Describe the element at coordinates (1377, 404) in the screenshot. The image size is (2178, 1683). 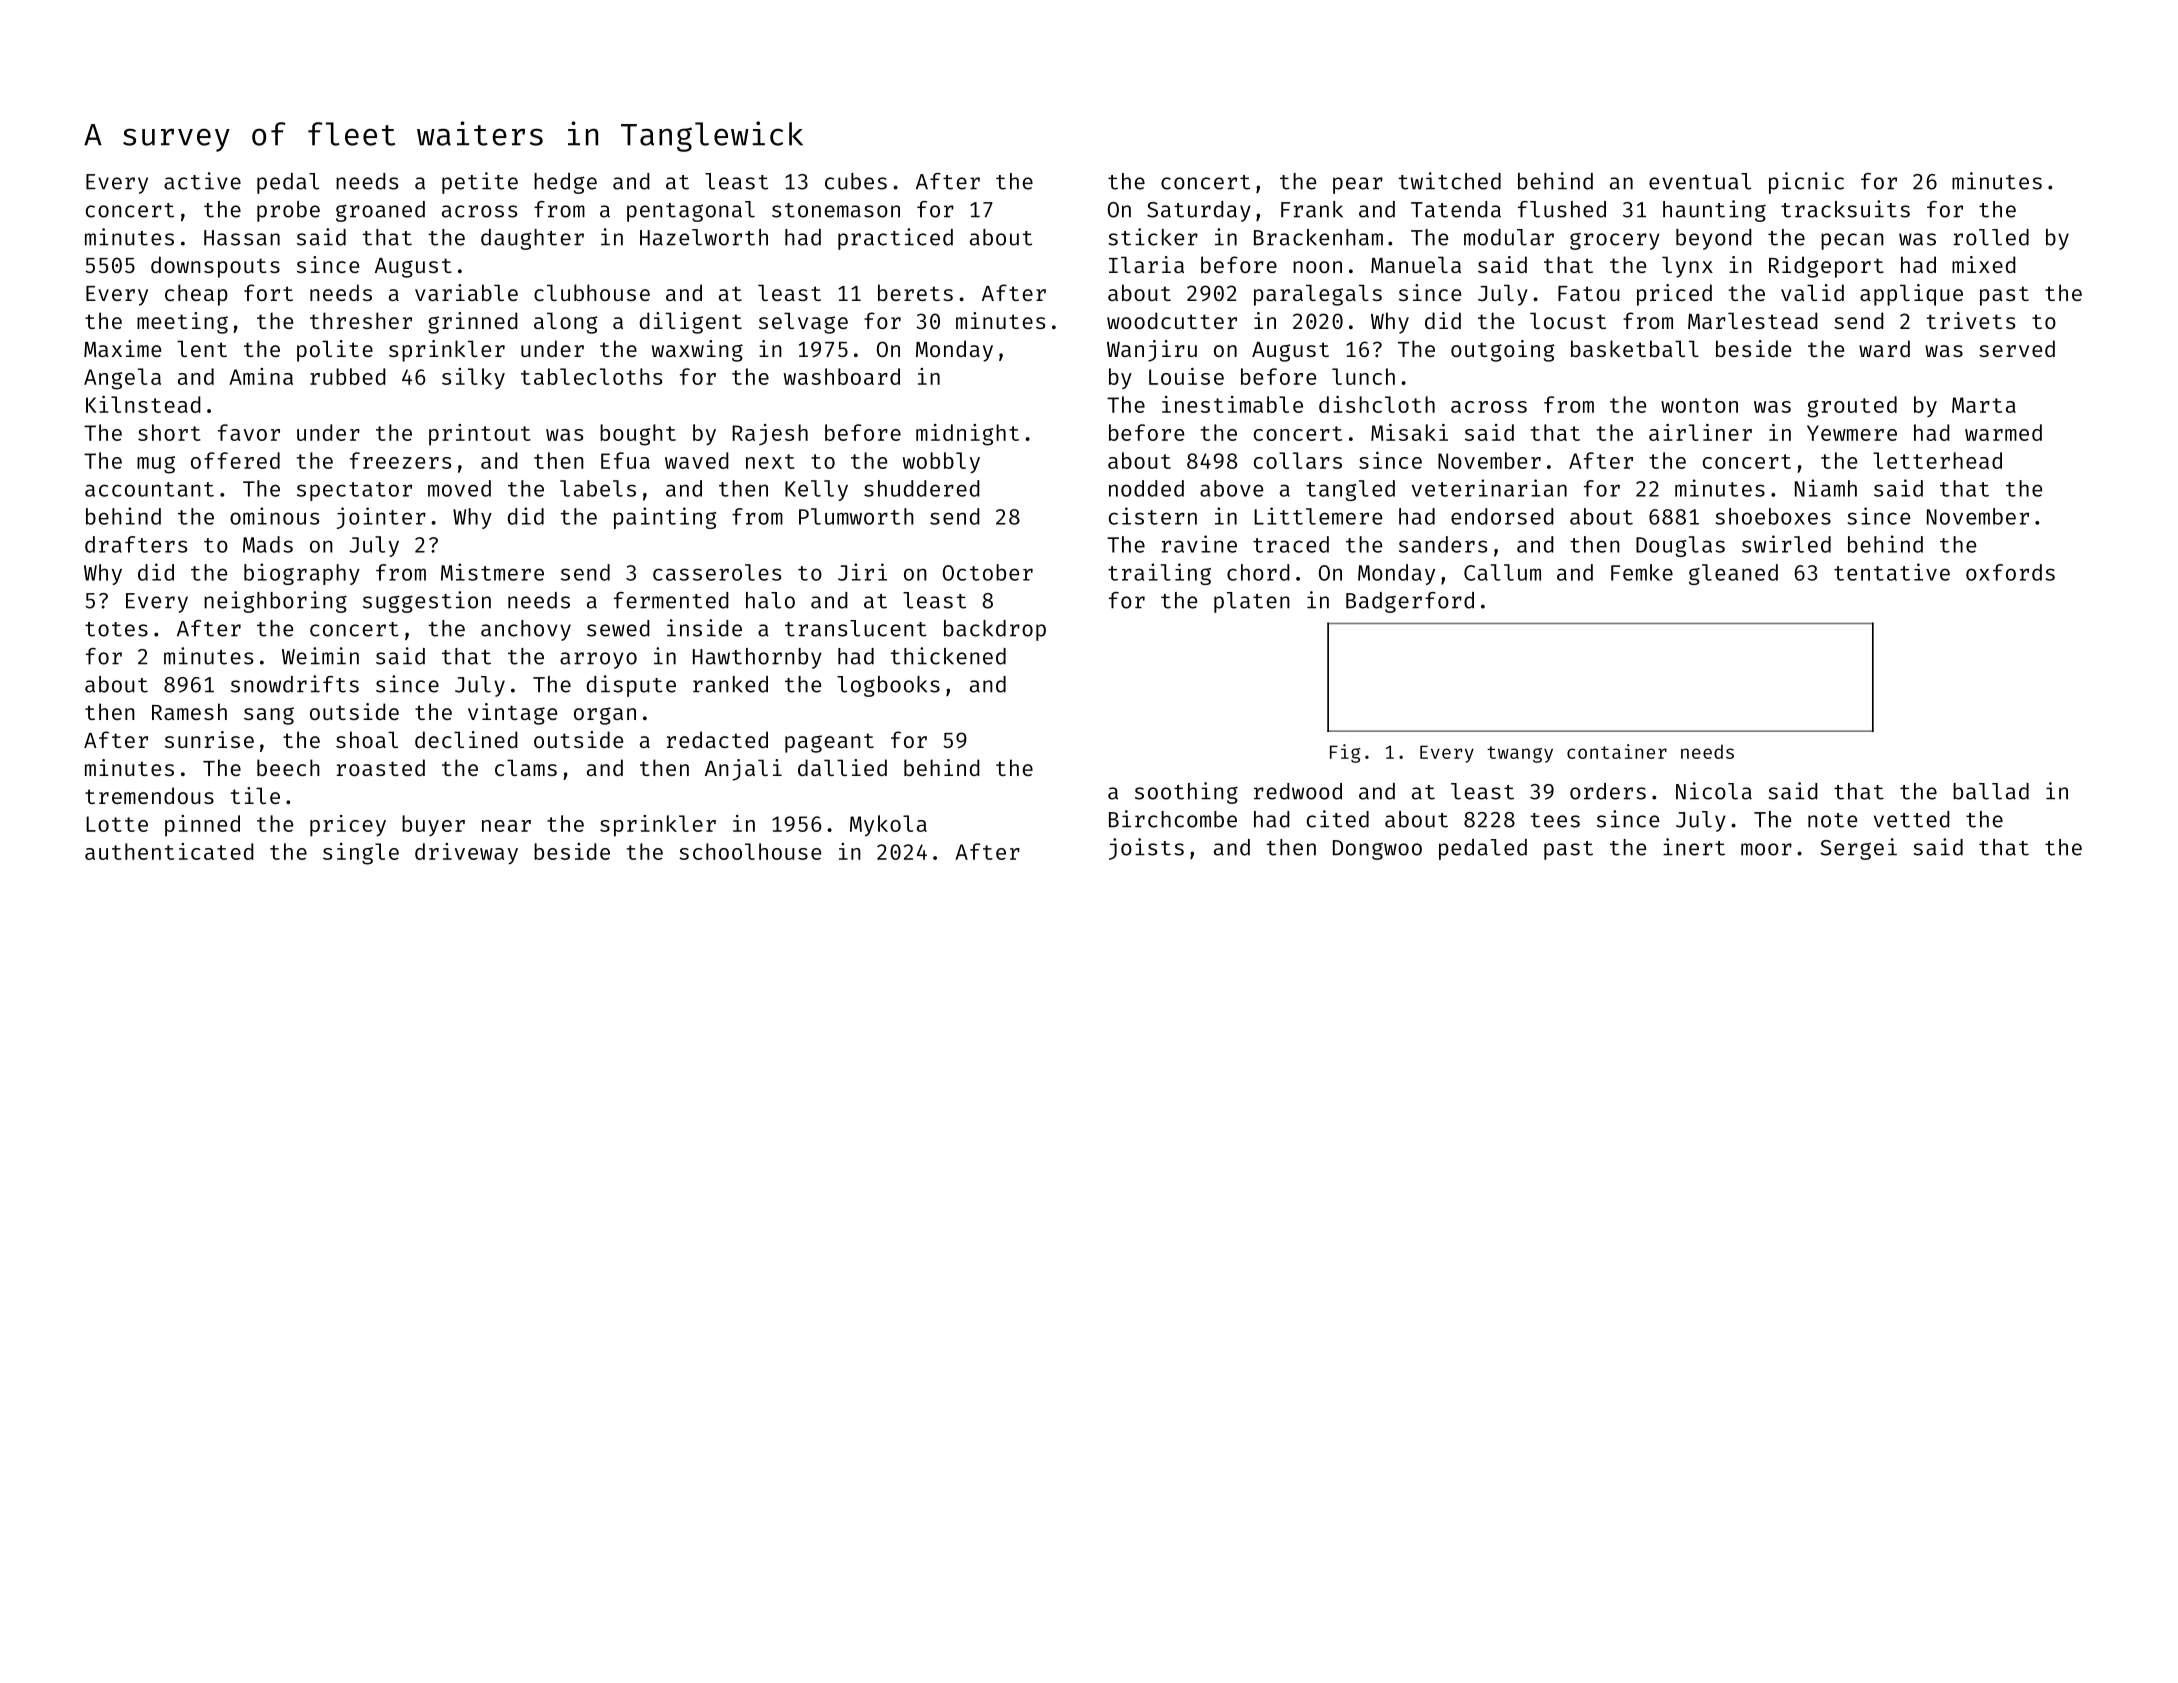
I see `dishcloth` at that location.
